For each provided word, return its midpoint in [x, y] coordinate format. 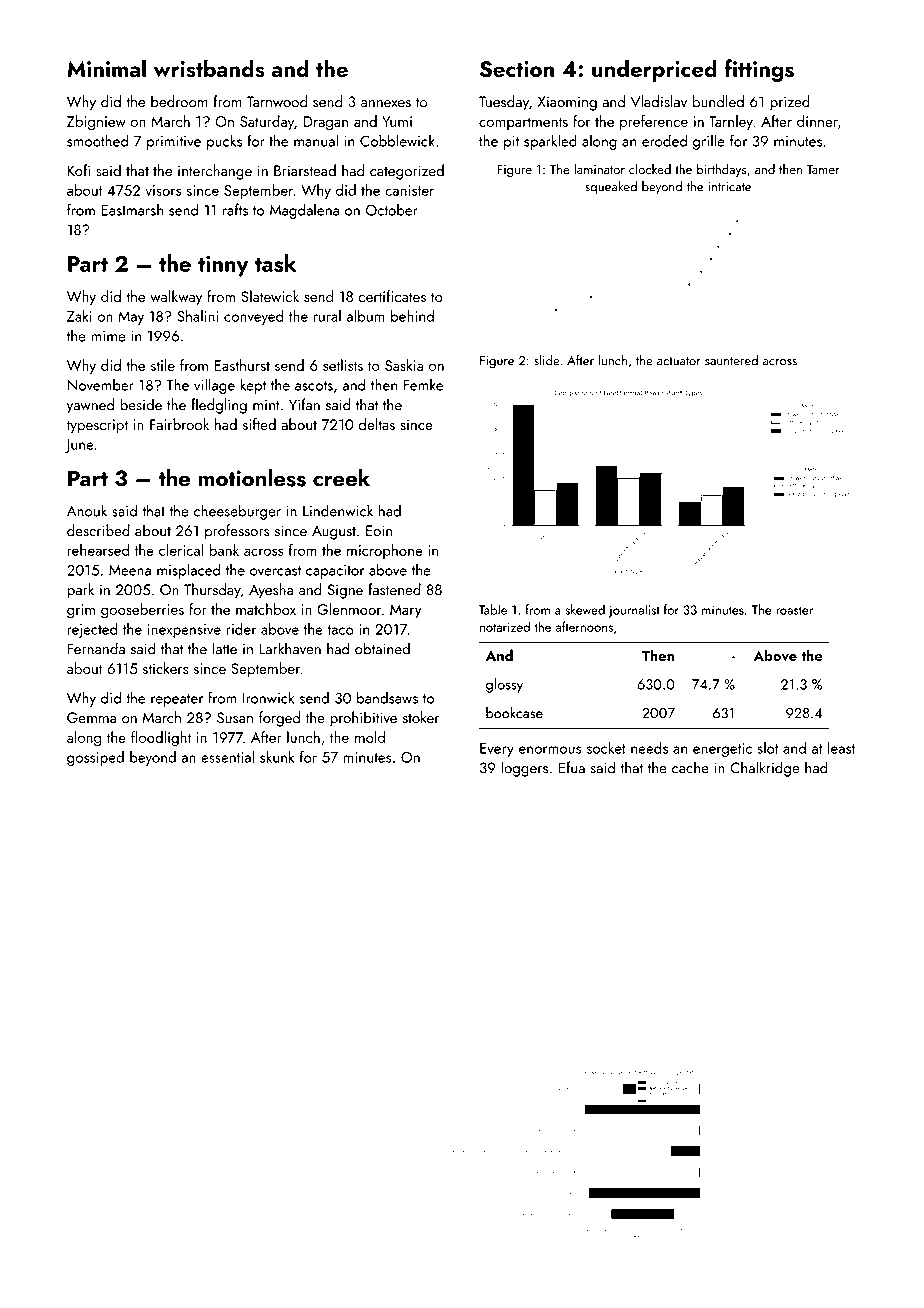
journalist [634, 611]
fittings [759, 70]
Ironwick [268, 697]
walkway [176, 298]
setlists [343, 365]
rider [241, 629]
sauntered [731, 360]
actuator [679, 361]
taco [340, 630]
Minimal [106, 68]
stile [163, 365]
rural [327, 316]
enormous [550, 750]
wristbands [209, 68]
